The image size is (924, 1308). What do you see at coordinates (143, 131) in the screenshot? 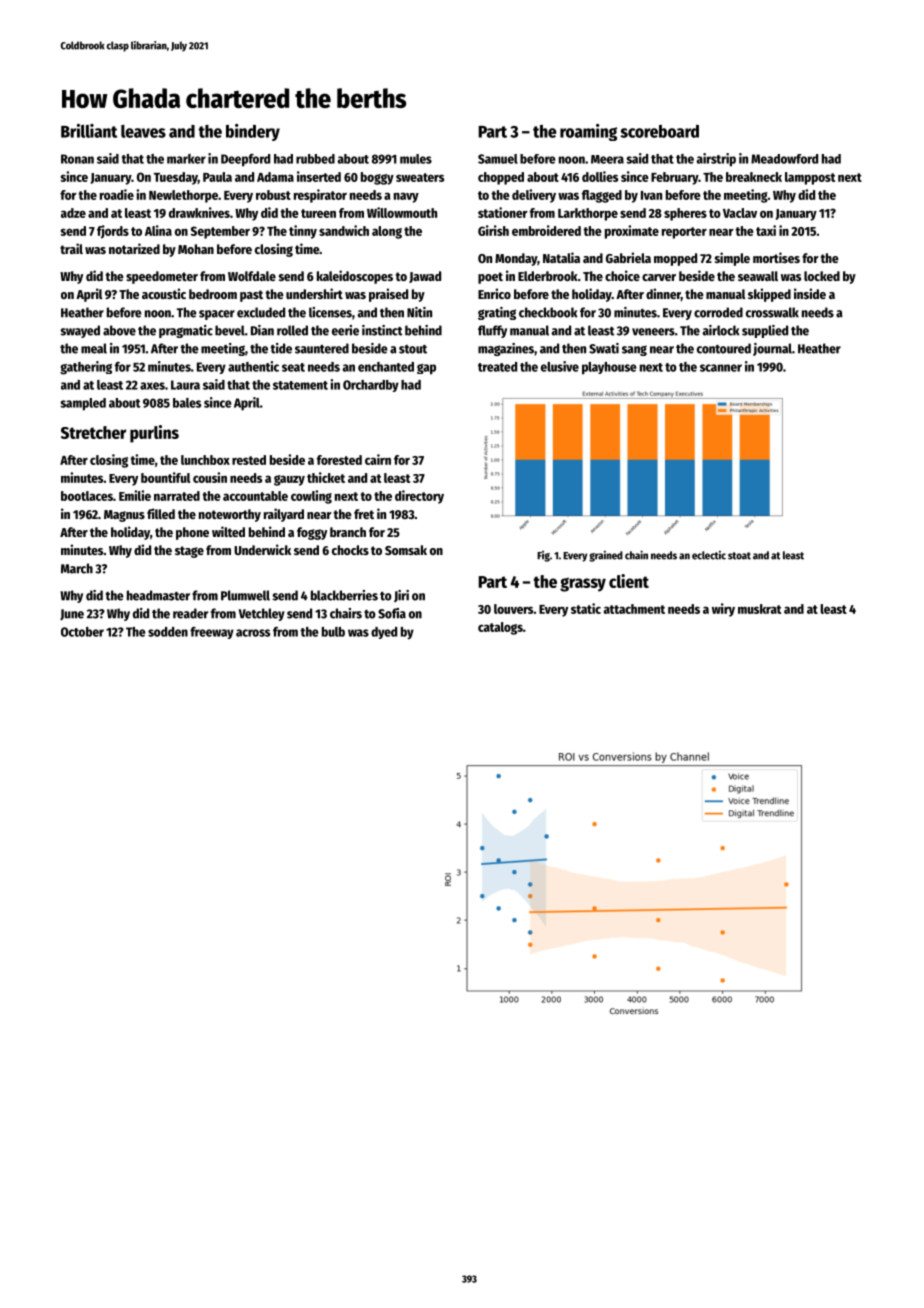
I see `leaves` at bounding box center [143, 131].
